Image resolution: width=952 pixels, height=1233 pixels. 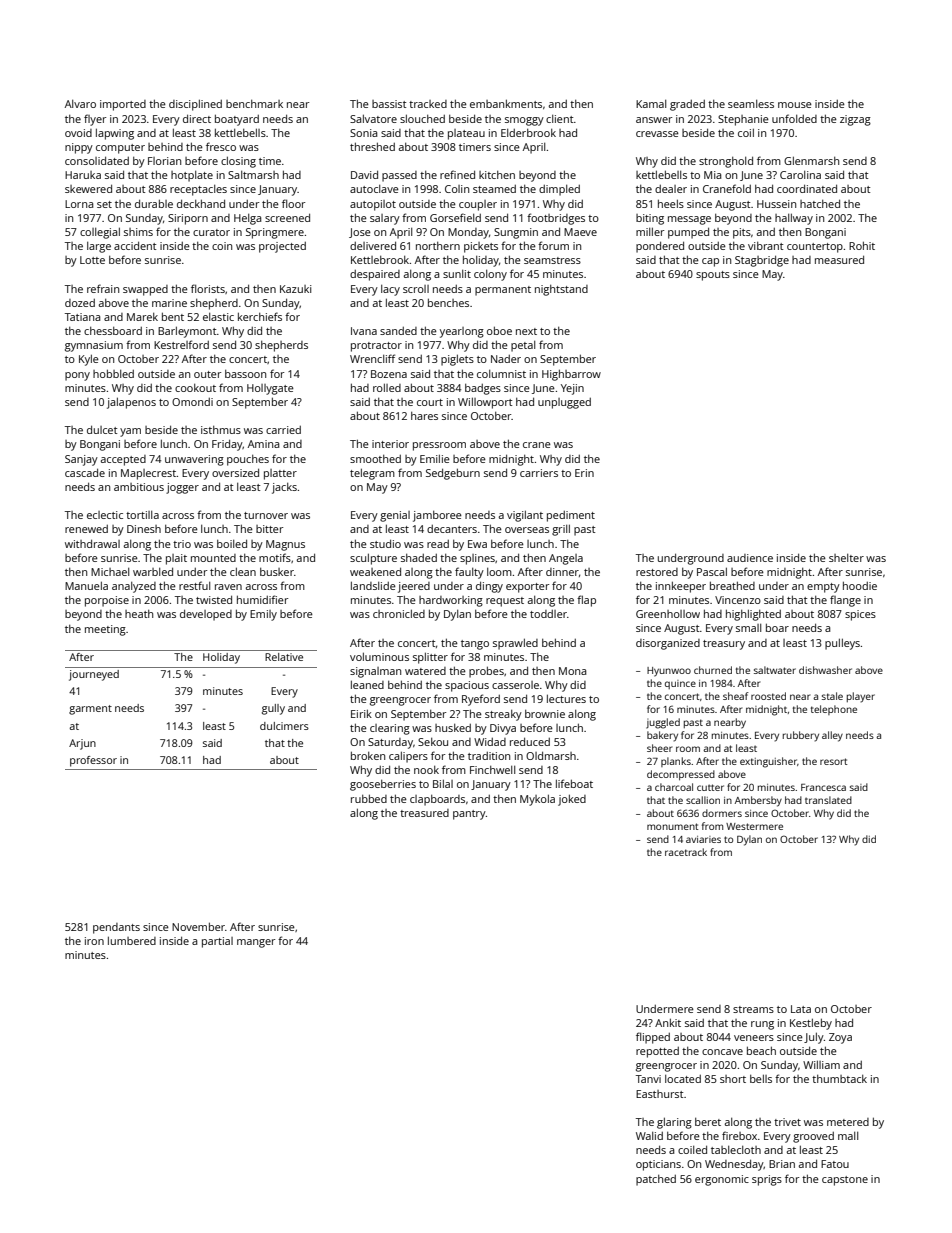 I want to click on measured, so click(x=839, y=259).
